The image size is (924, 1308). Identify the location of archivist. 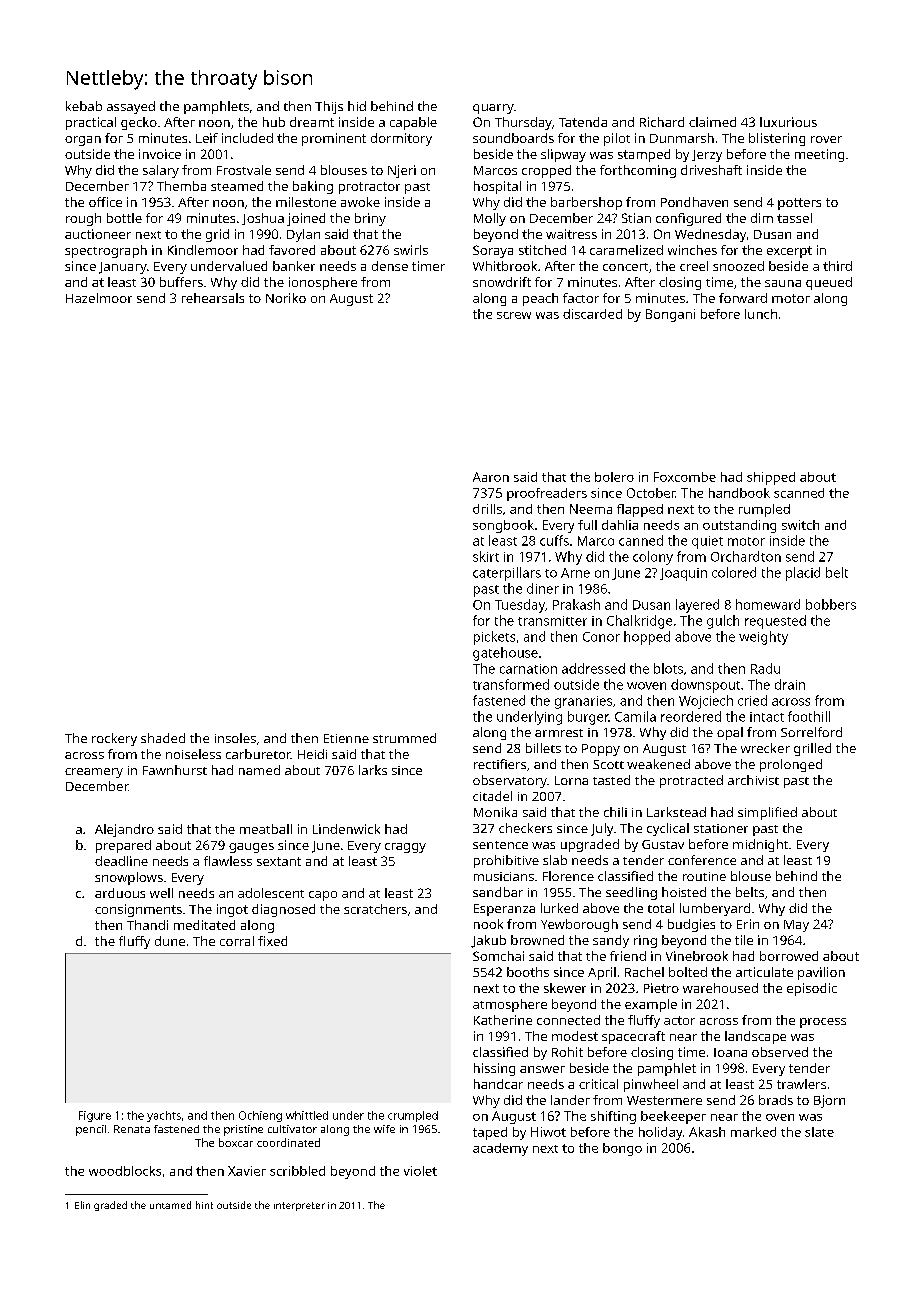
(753, 780).
